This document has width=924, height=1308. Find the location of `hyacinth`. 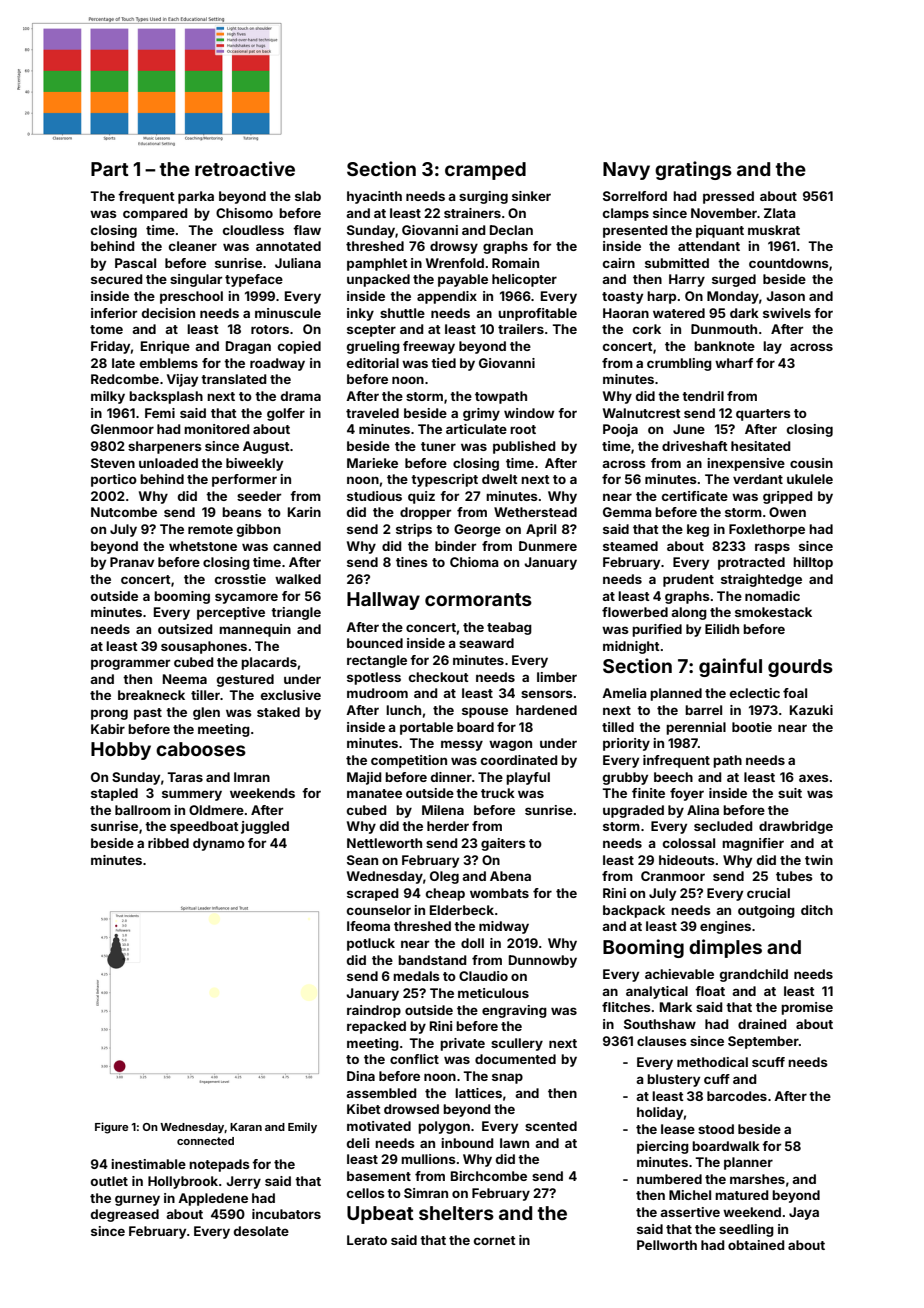

hyacinth is located at coordinates (374, 197).
